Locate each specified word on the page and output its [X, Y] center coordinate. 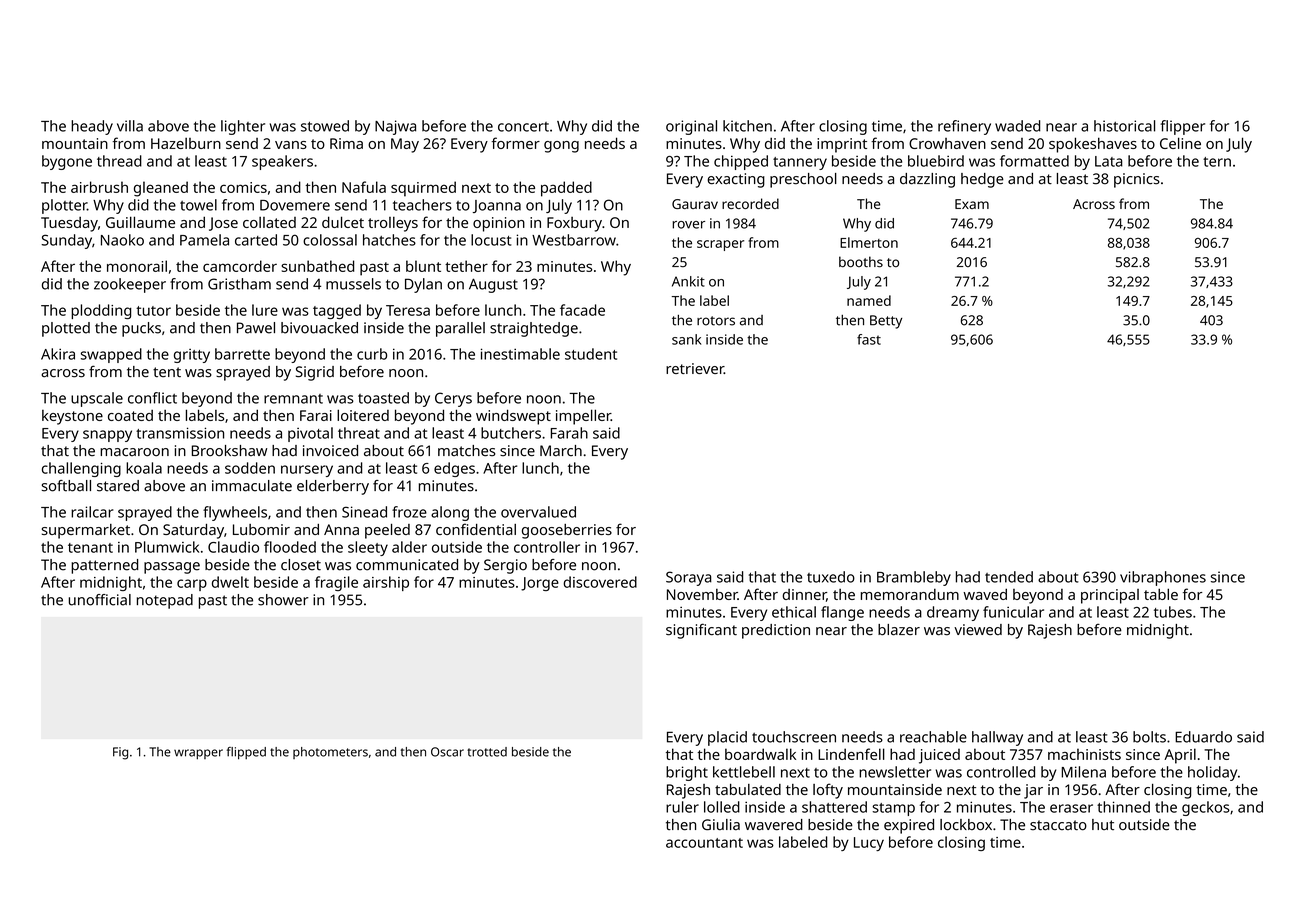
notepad [165, 601]
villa [130, 126]
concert [523, 127]
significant [701, 631]
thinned [1123, 807]
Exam [972, 204]
